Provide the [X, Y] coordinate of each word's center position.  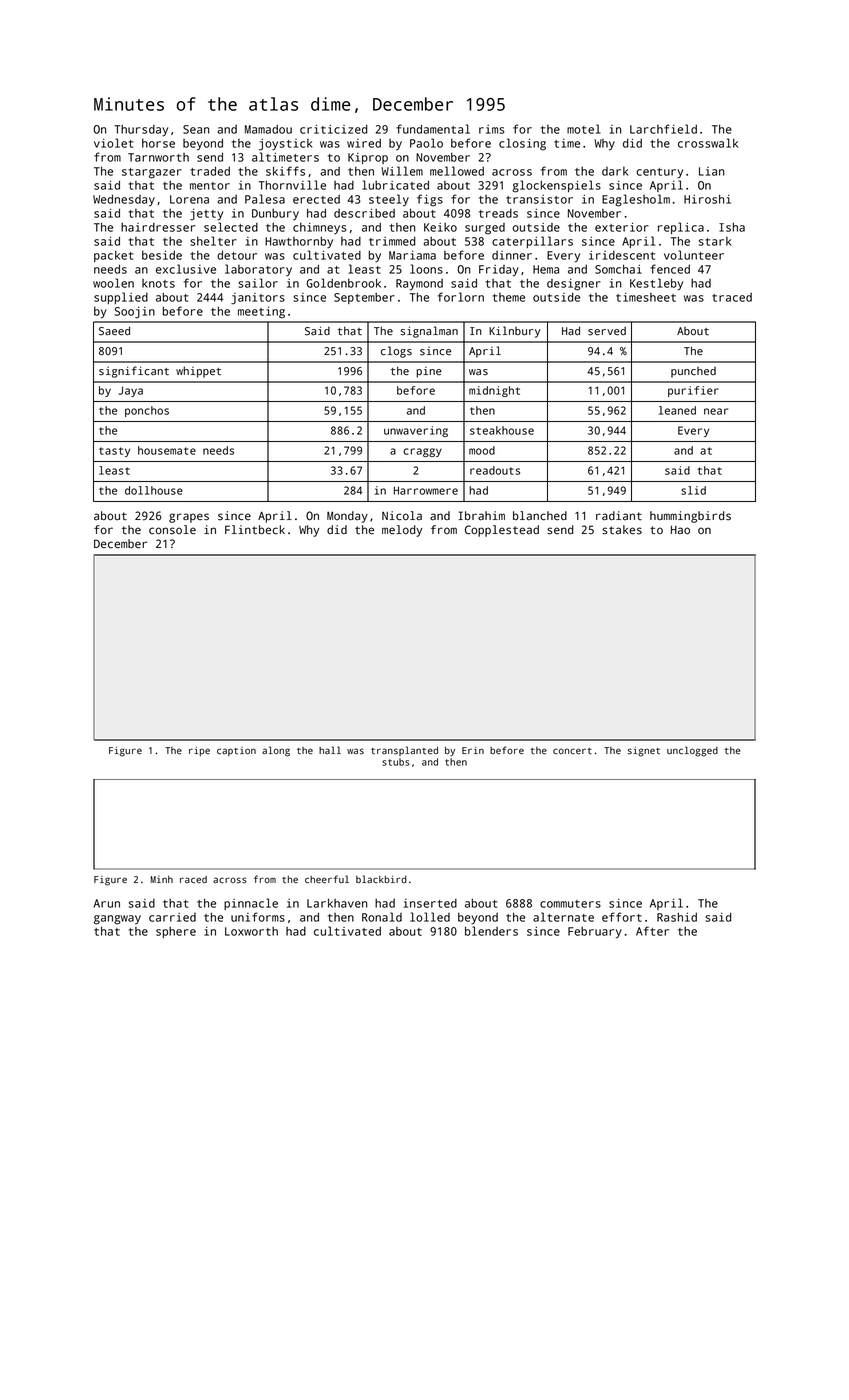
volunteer [694, 255]
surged [485, 229]
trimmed [392, 241]
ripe [199, 751]
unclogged [692, 751]
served [607, 331]
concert [572, 751]
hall [330, 750]
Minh [161, 879]
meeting [261, 313]
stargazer [152, 173]
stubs [396, 762]
